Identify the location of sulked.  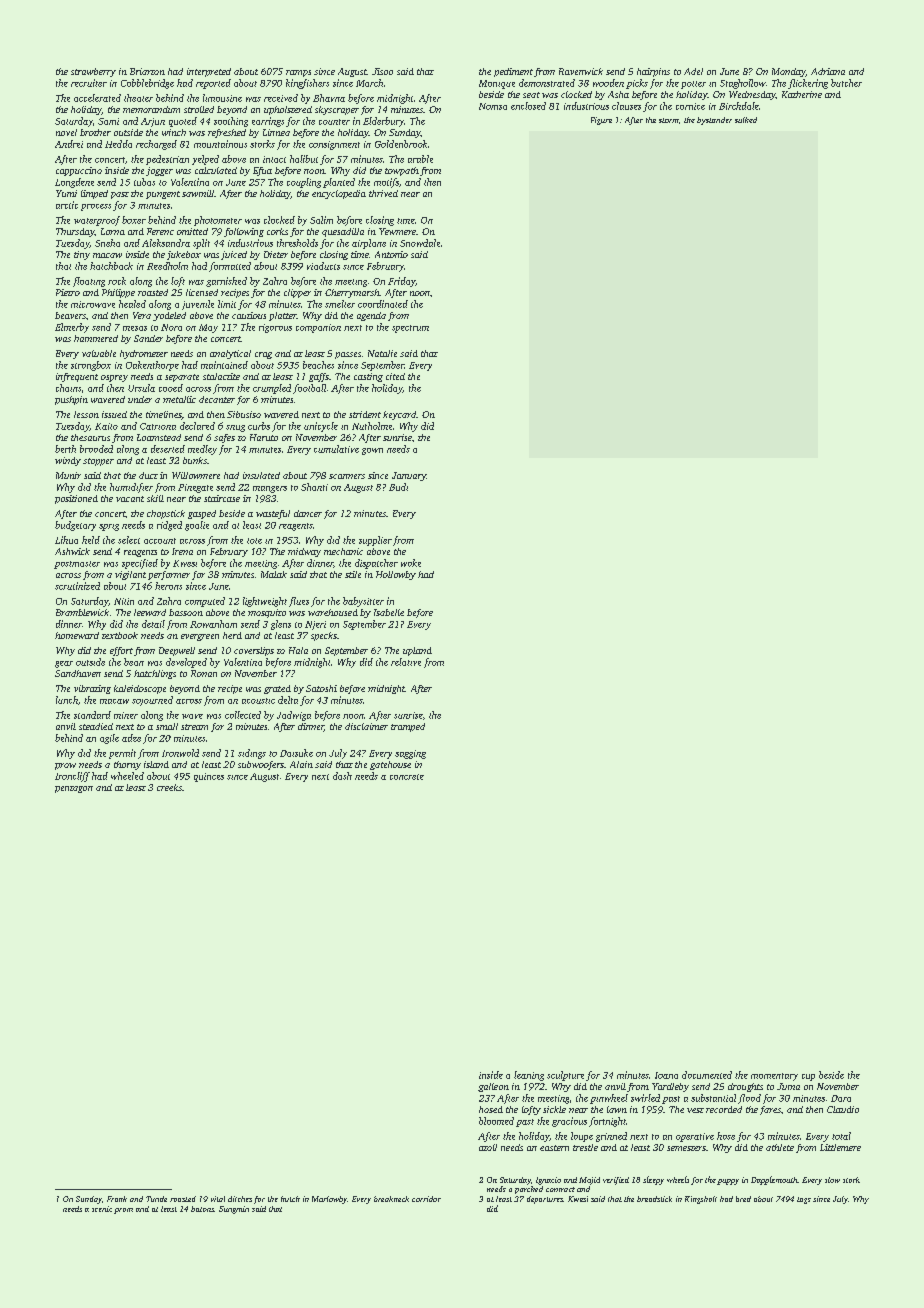
(746, 120).
